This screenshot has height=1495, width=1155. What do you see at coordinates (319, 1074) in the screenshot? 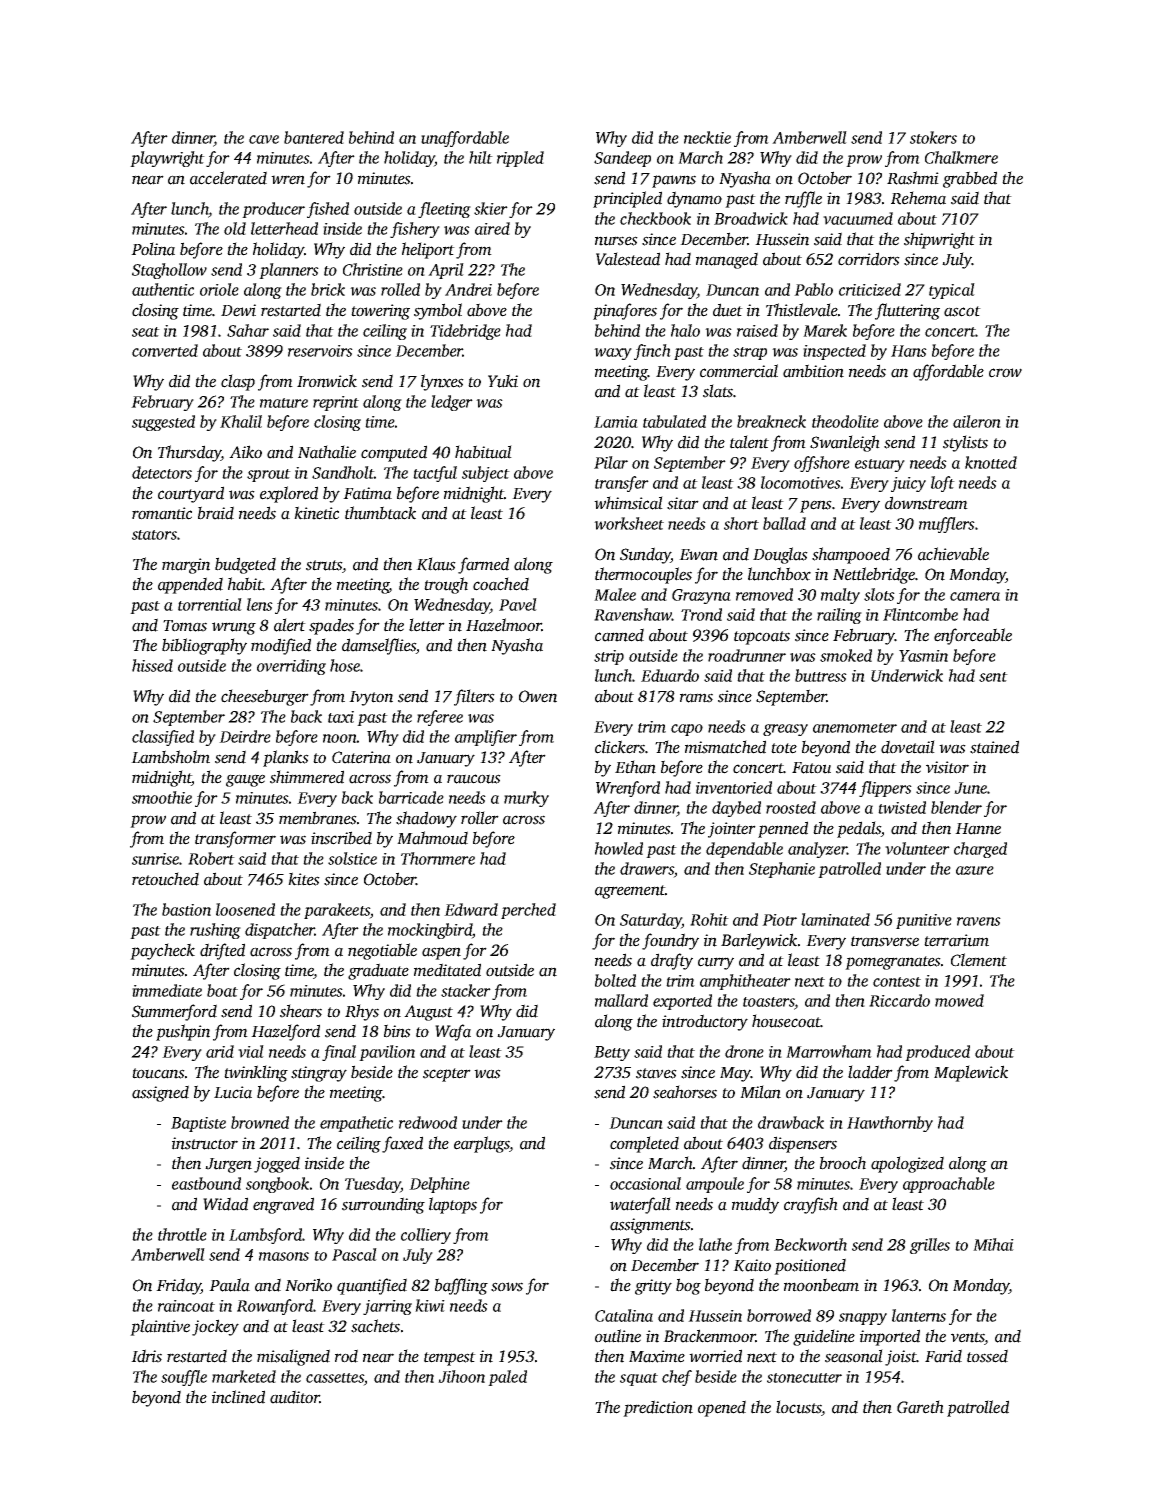
I see `stingray` at bounding box center [319, 1074].
